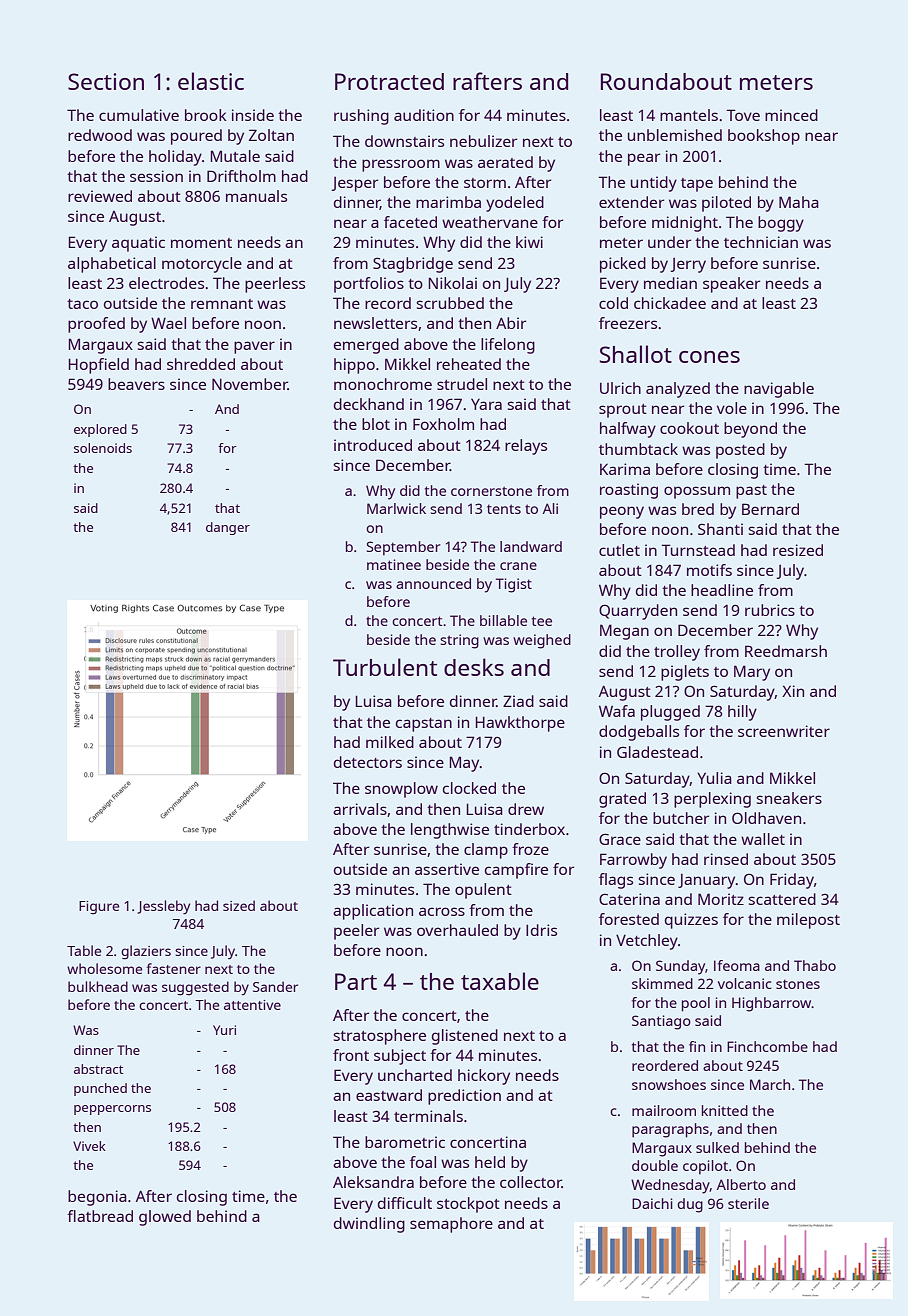  Describe the element at coordinates (748, 1203) in the page. I see `sterile` at that location.
